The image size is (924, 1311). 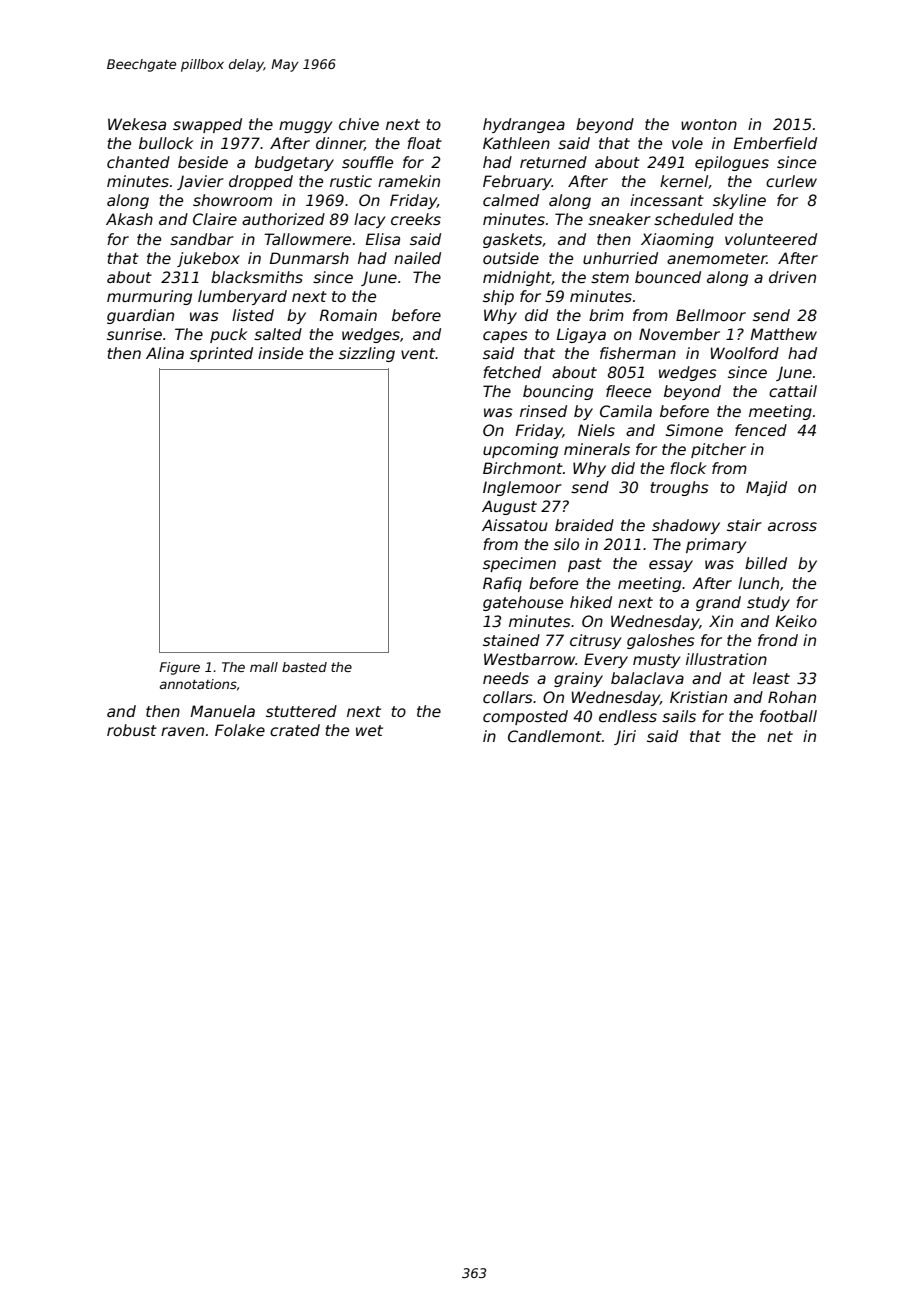 I want to click on bullock, so click(x=166, y=143).
